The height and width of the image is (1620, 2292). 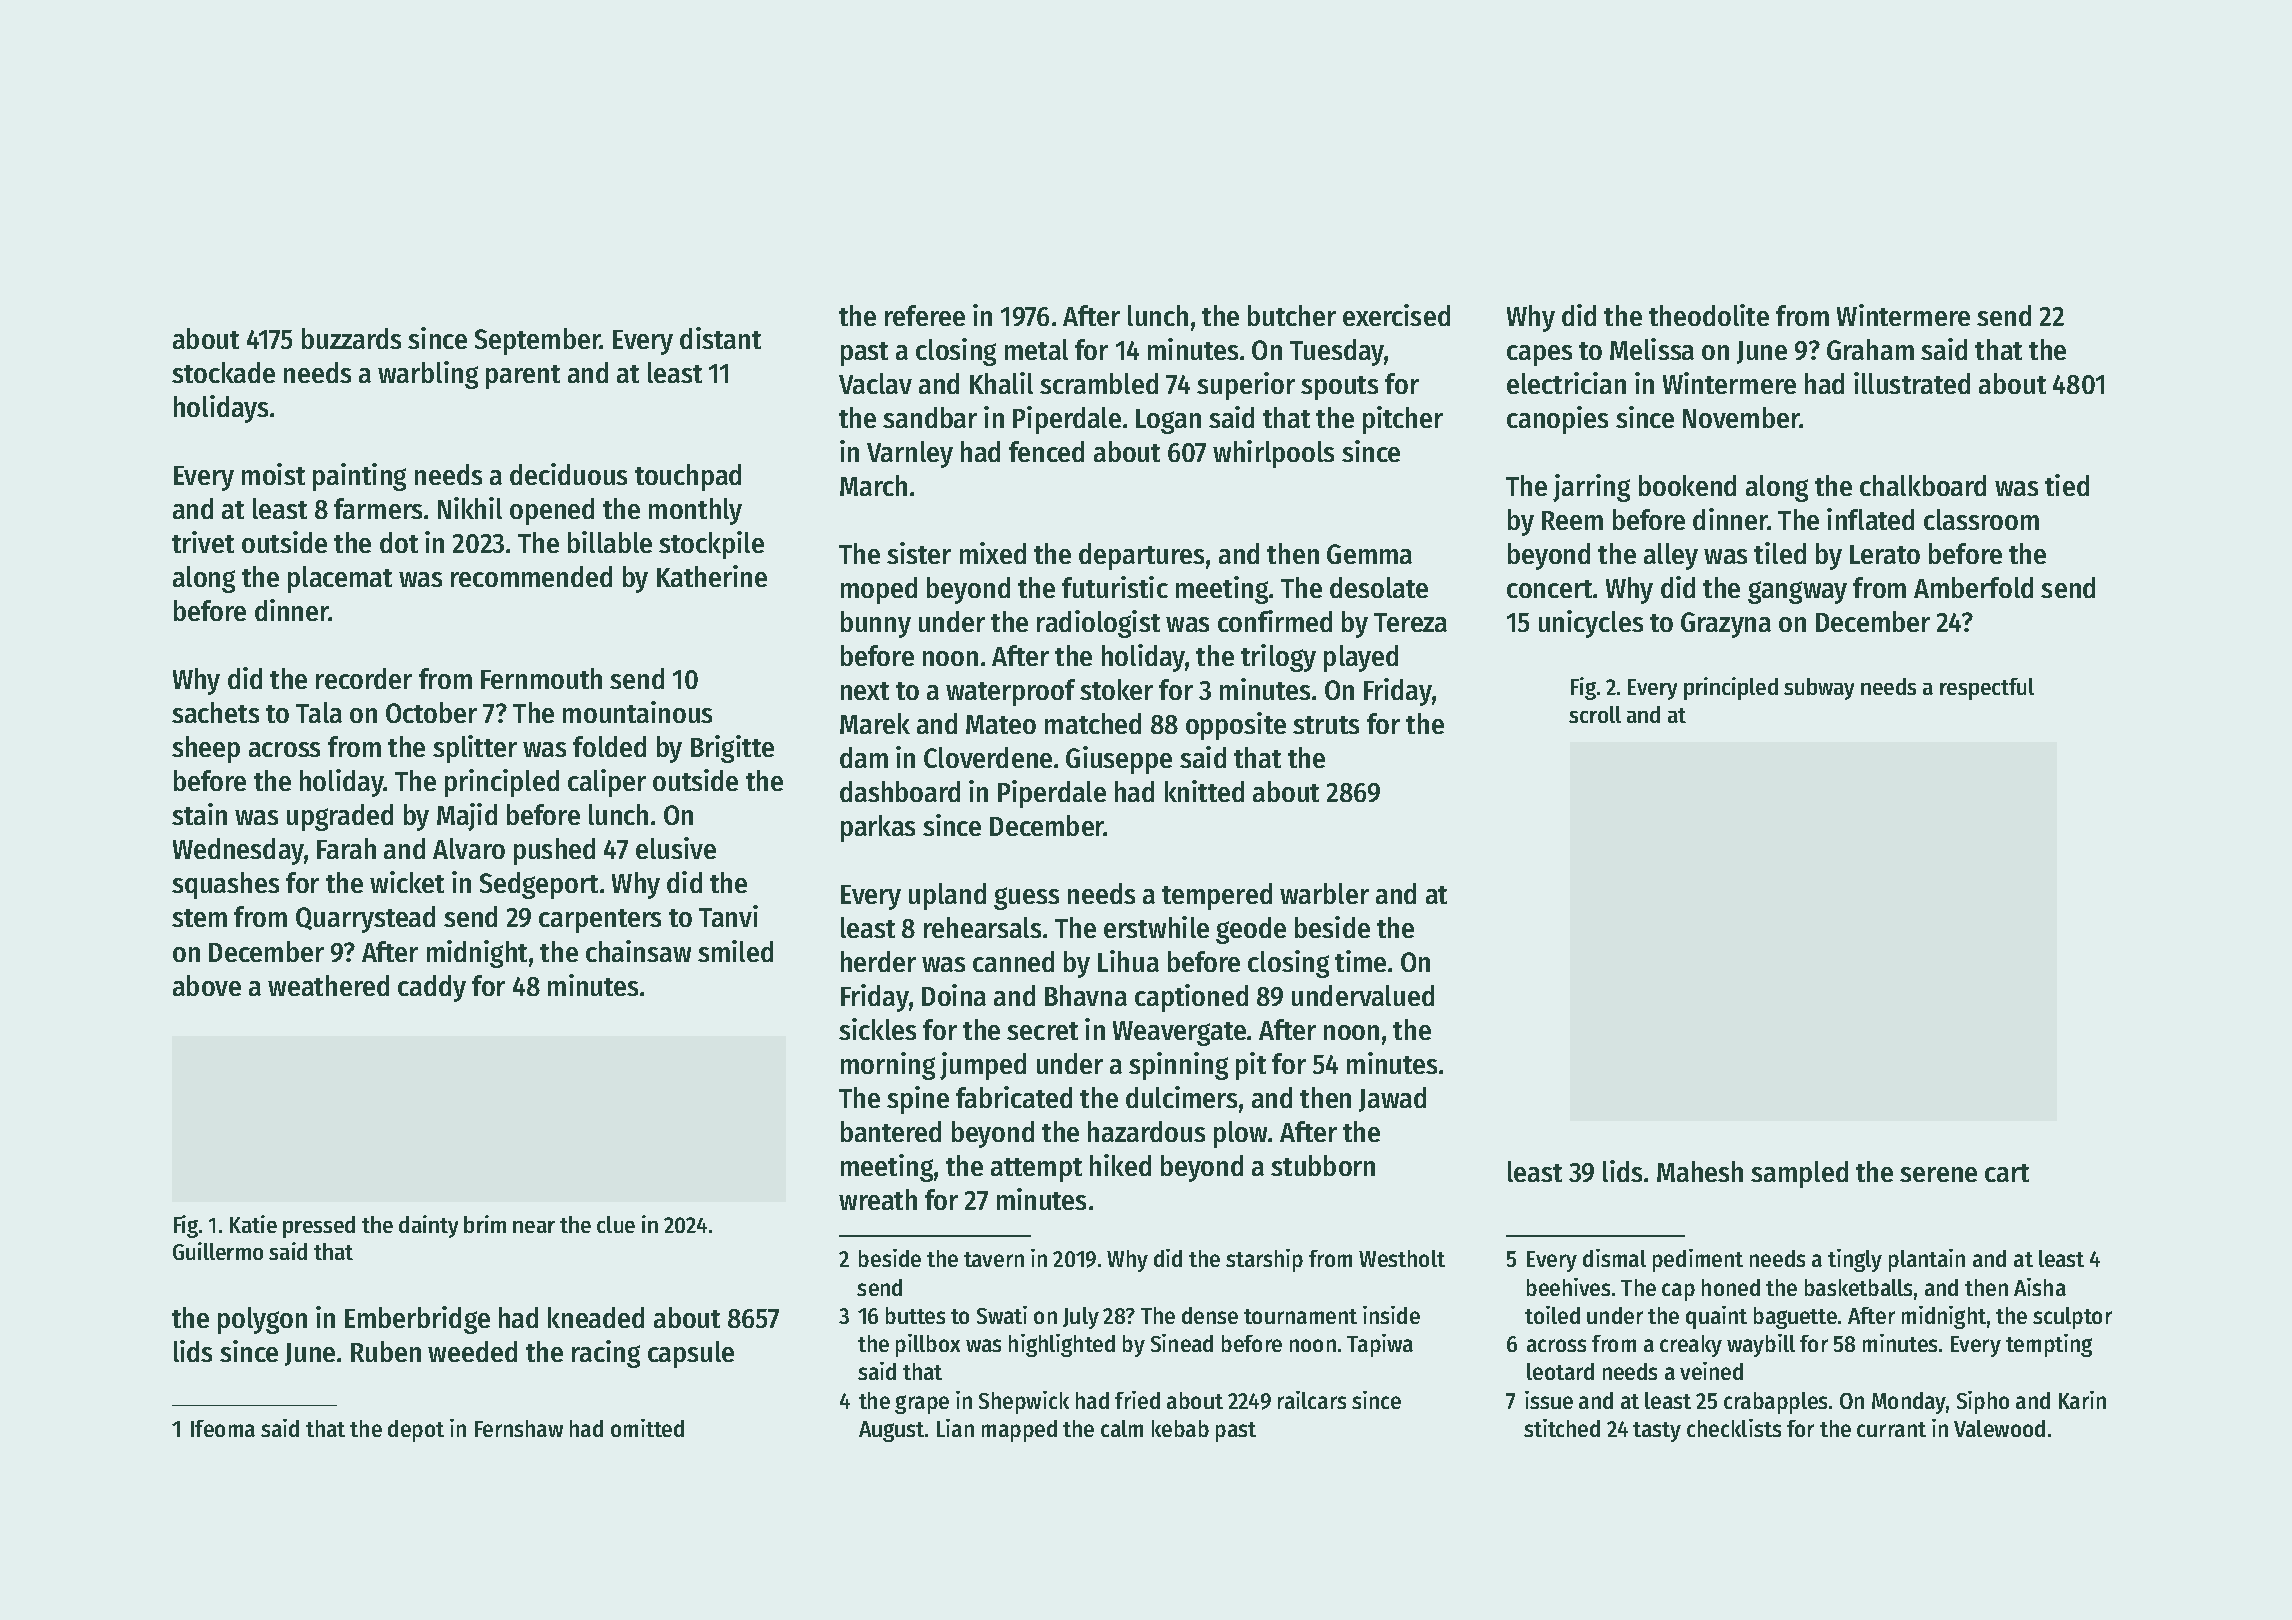 I want to click on cart, so click(x=2007, y=1173).
